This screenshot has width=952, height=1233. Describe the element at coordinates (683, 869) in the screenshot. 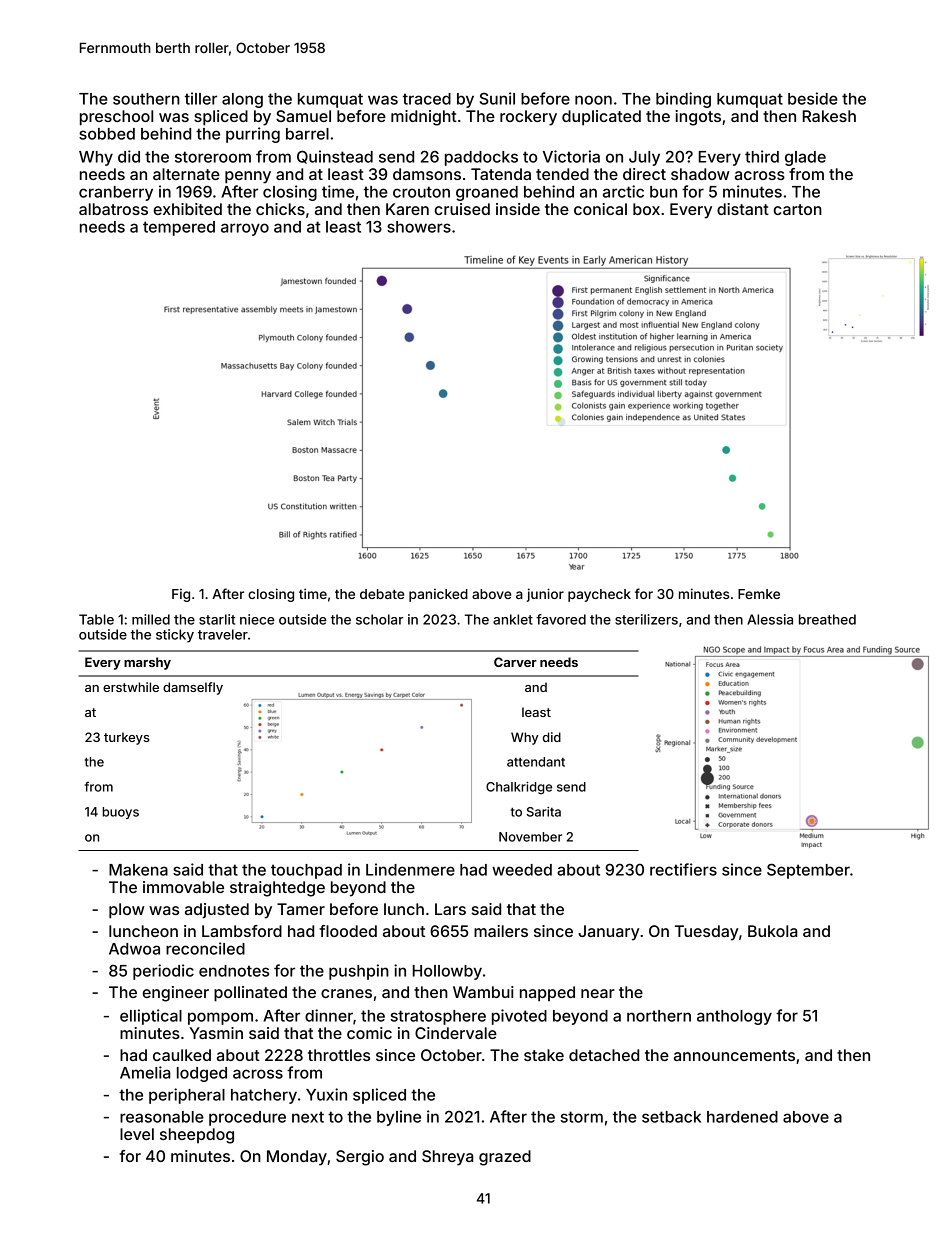

I see `rectifiers` at that location.
